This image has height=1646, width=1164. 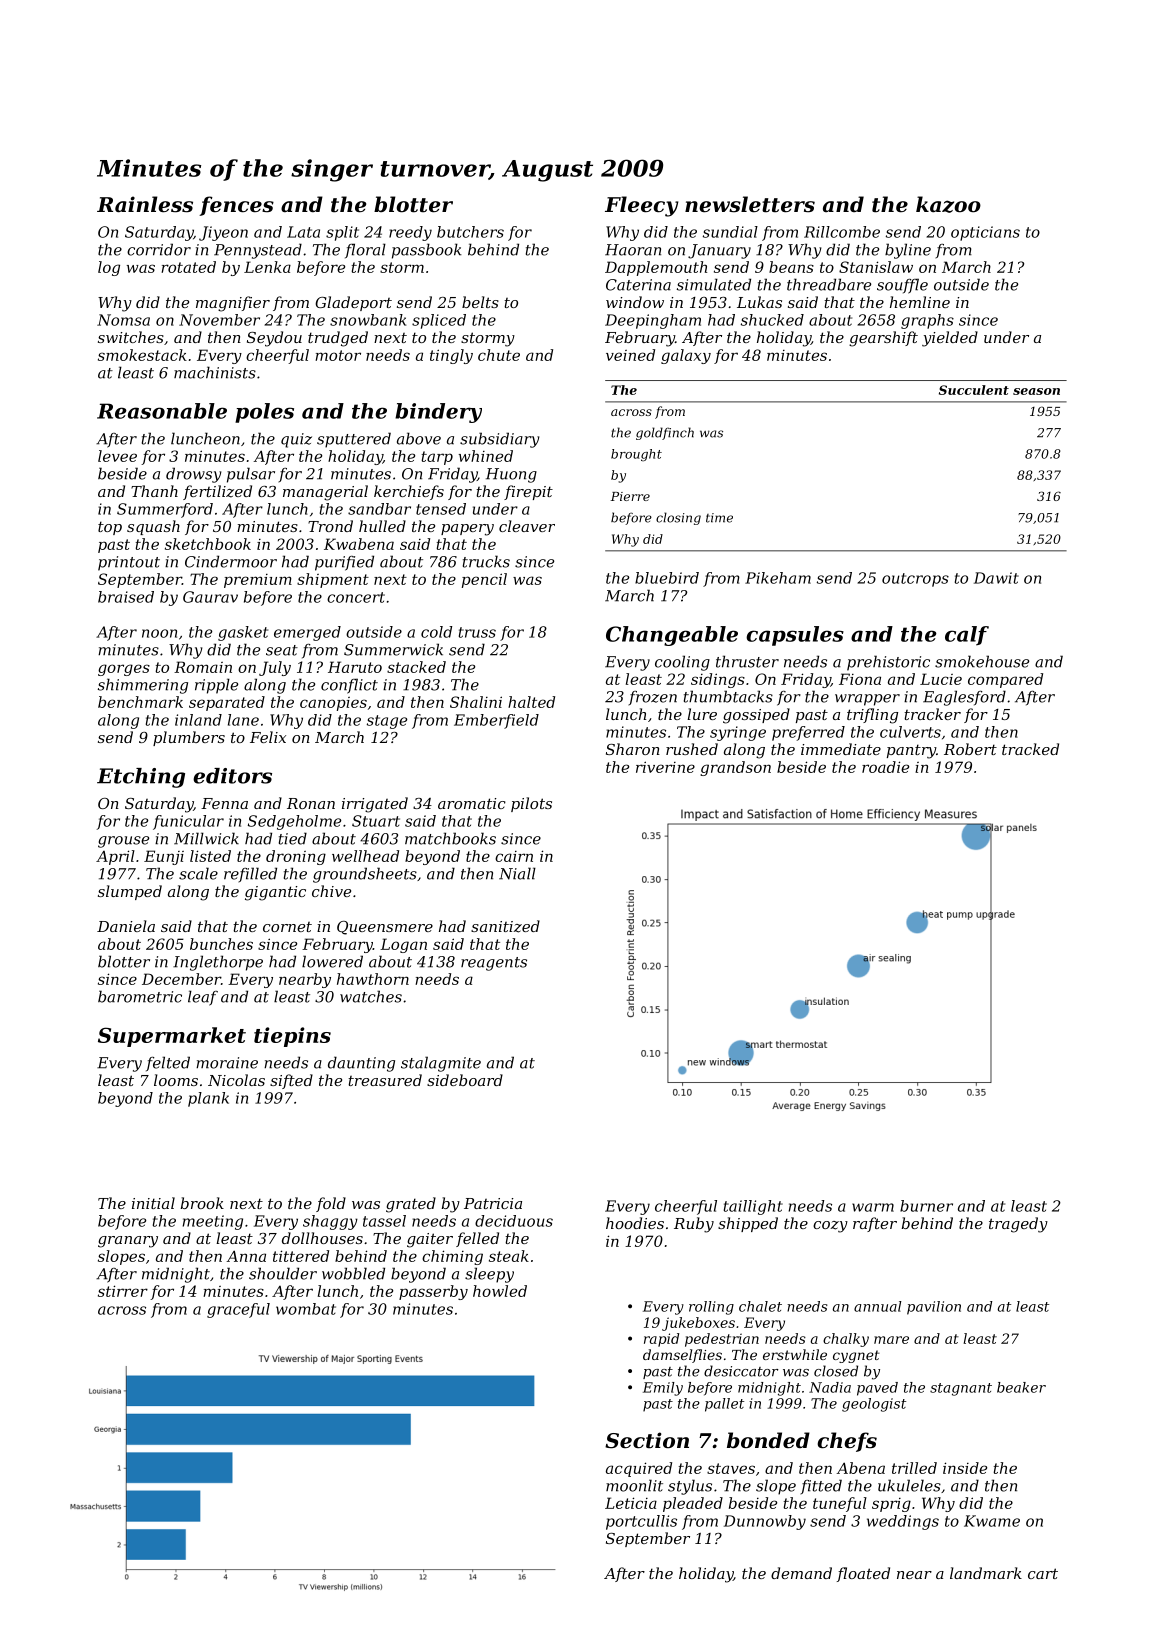 What do you see at coordinates (353, 1273) in the image?
I see `wobbled` at bounding box center [353, 1273].
